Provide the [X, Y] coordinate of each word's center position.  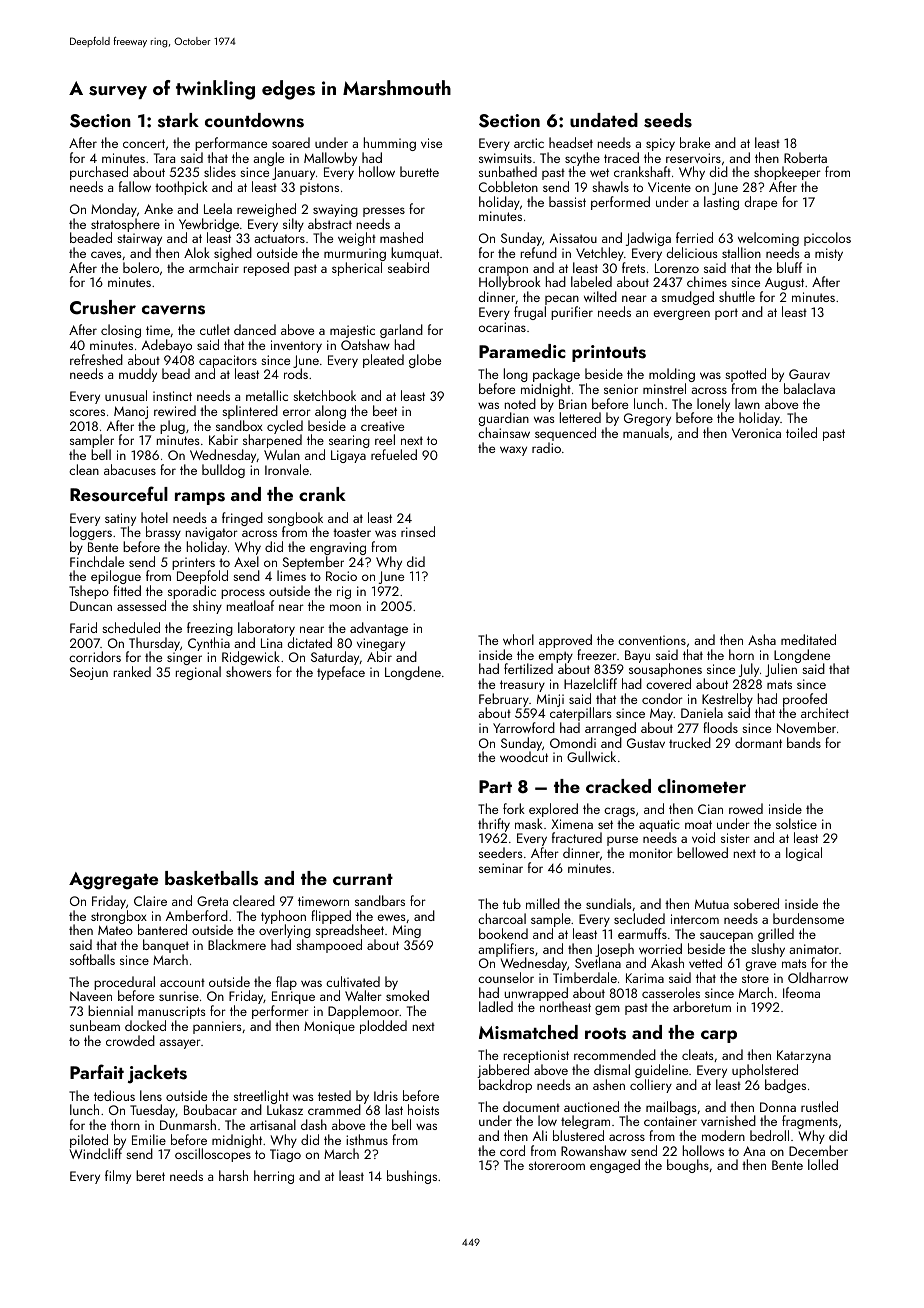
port [726, 314]
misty [829, 254]
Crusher [103, 307]
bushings [412, 1177]
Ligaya [348, 456]
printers [193, 564]
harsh [233, 1175]
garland [401, 331]
